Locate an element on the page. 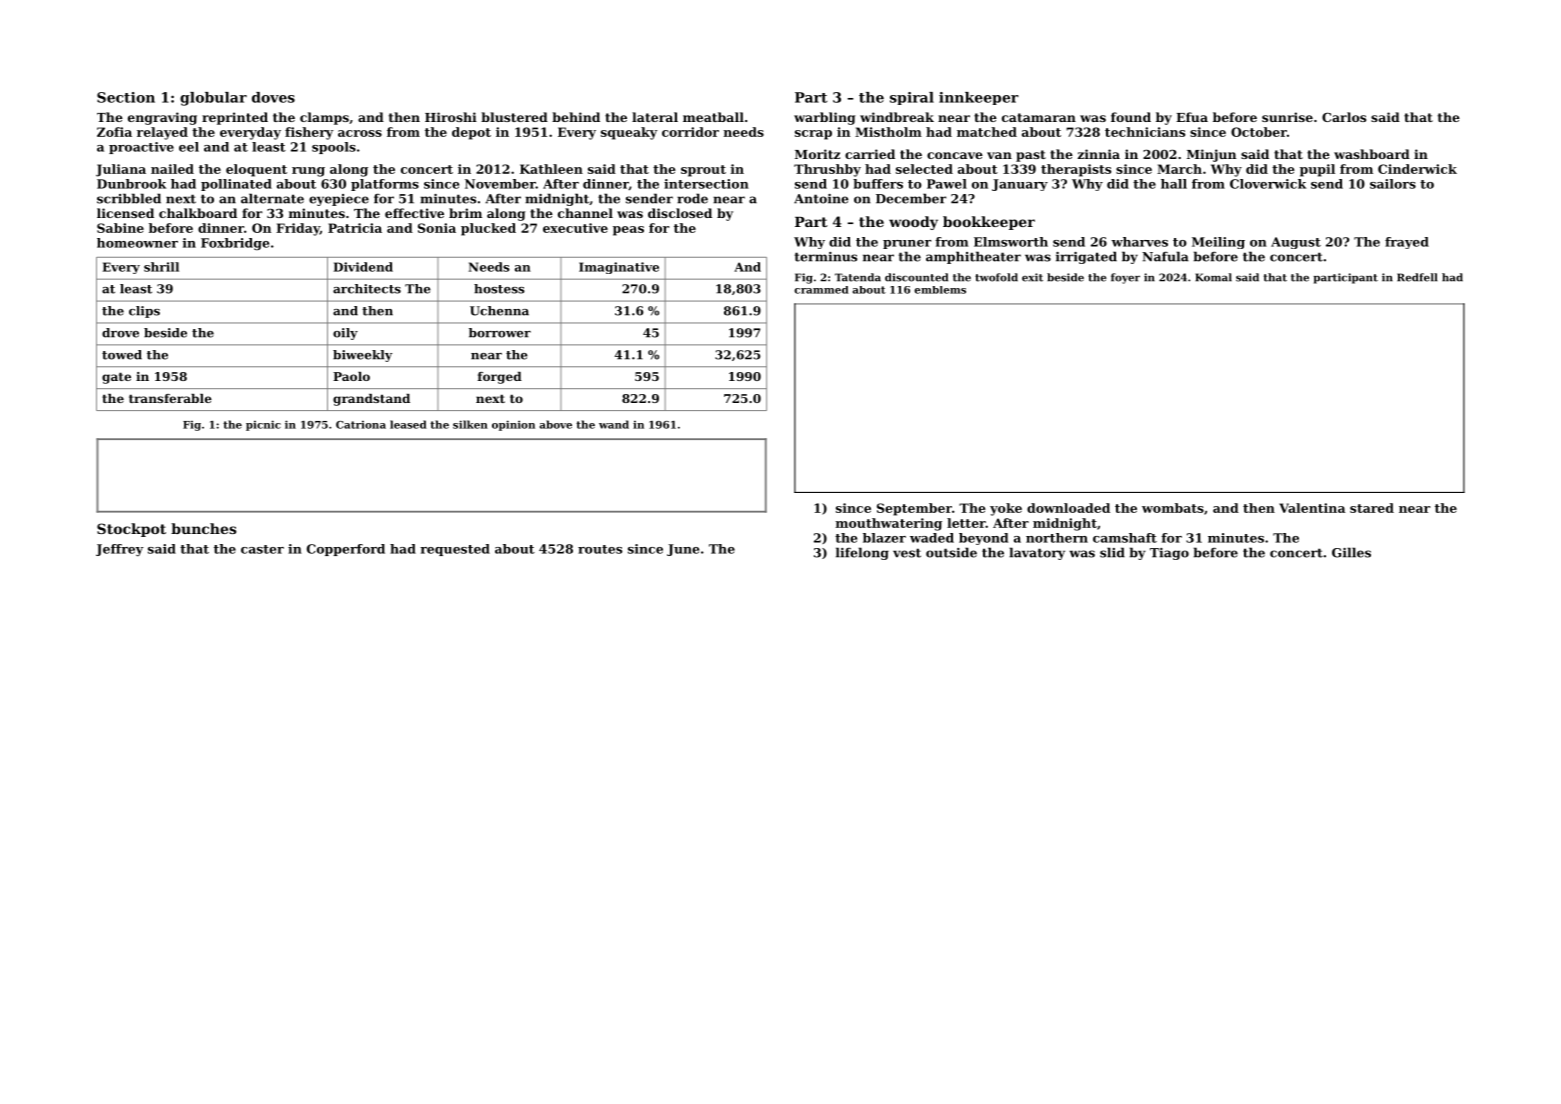 The width and height of the document is (1561, 1104). peas is located at coordinates (628, 231).
